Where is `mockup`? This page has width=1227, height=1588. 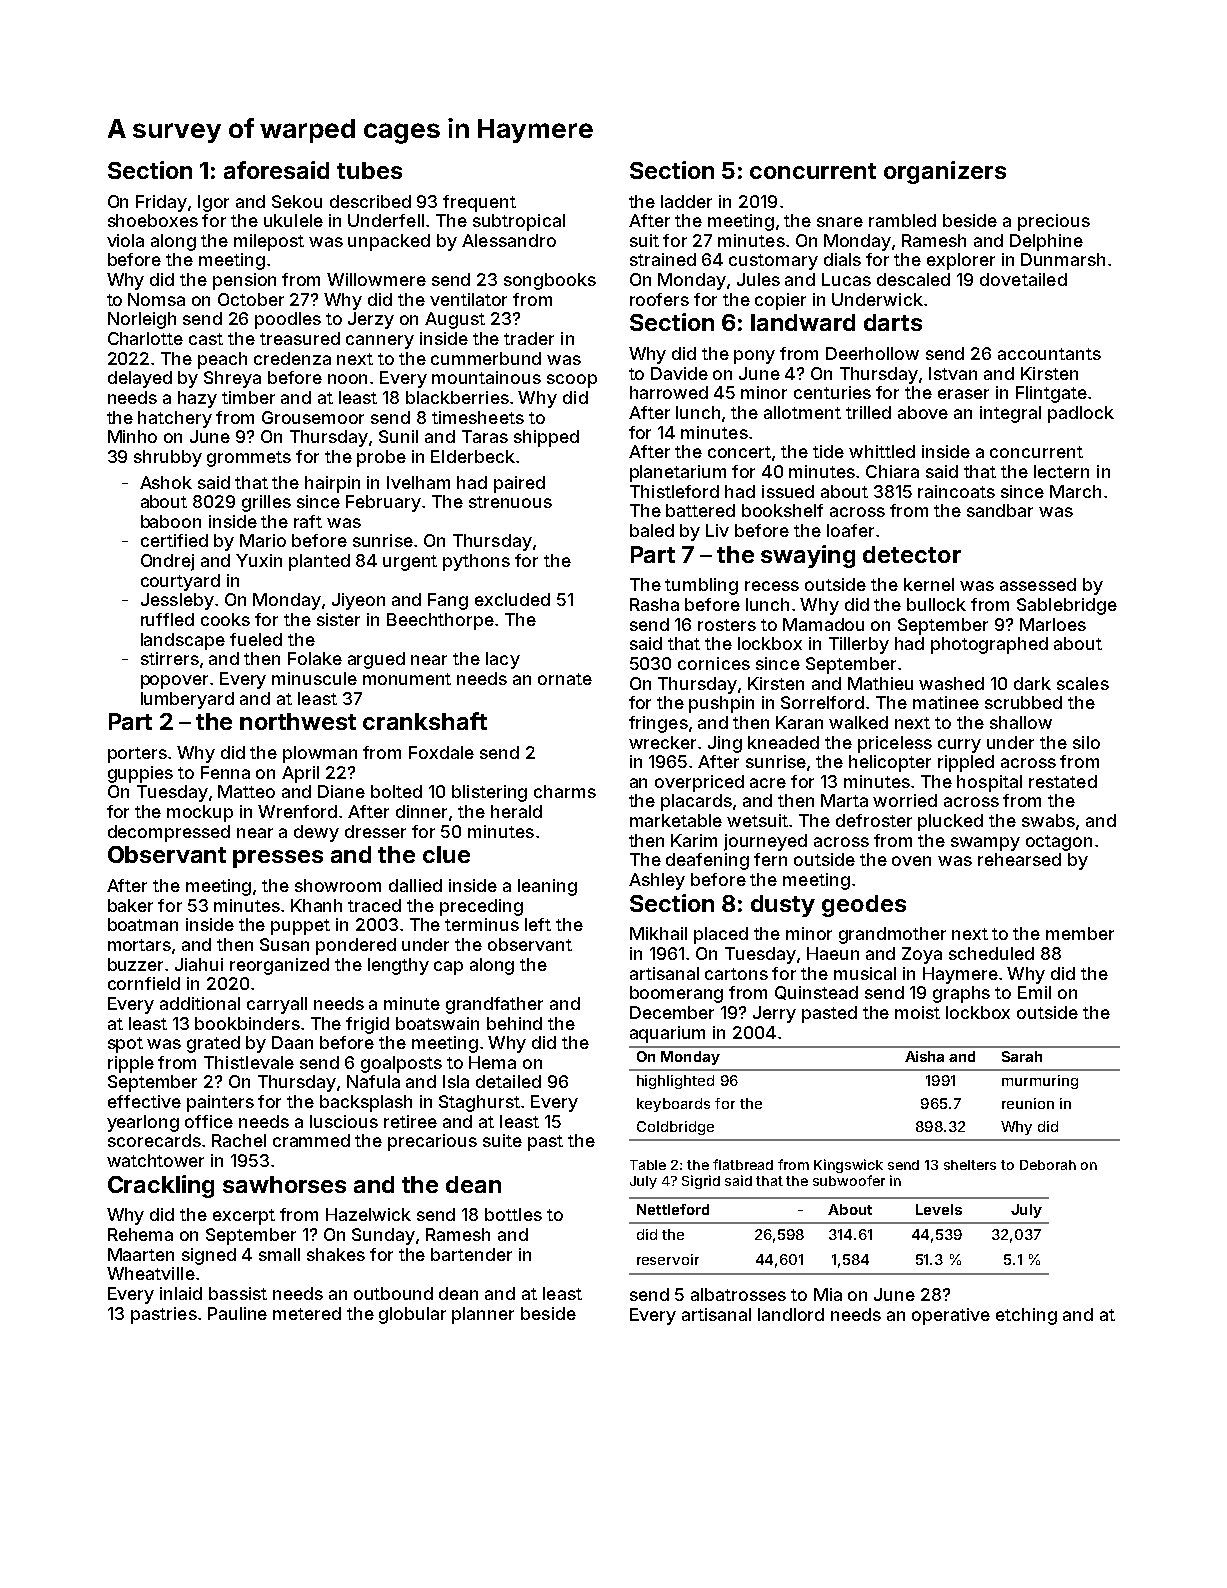 mockup is located at coordinates (200, 813).
